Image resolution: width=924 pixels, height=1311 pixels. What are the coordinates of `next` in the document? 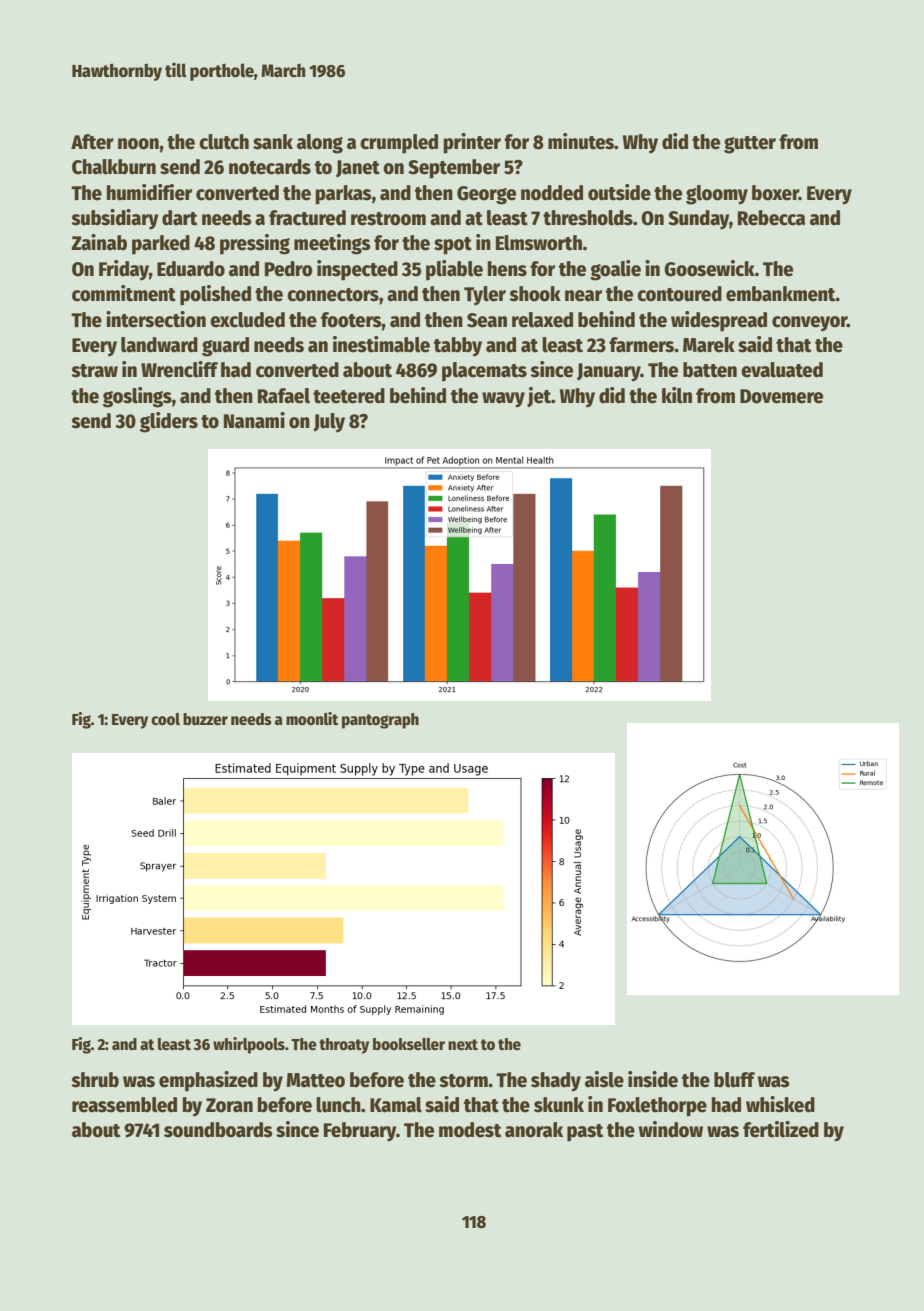 It's located at (463, 1044).
